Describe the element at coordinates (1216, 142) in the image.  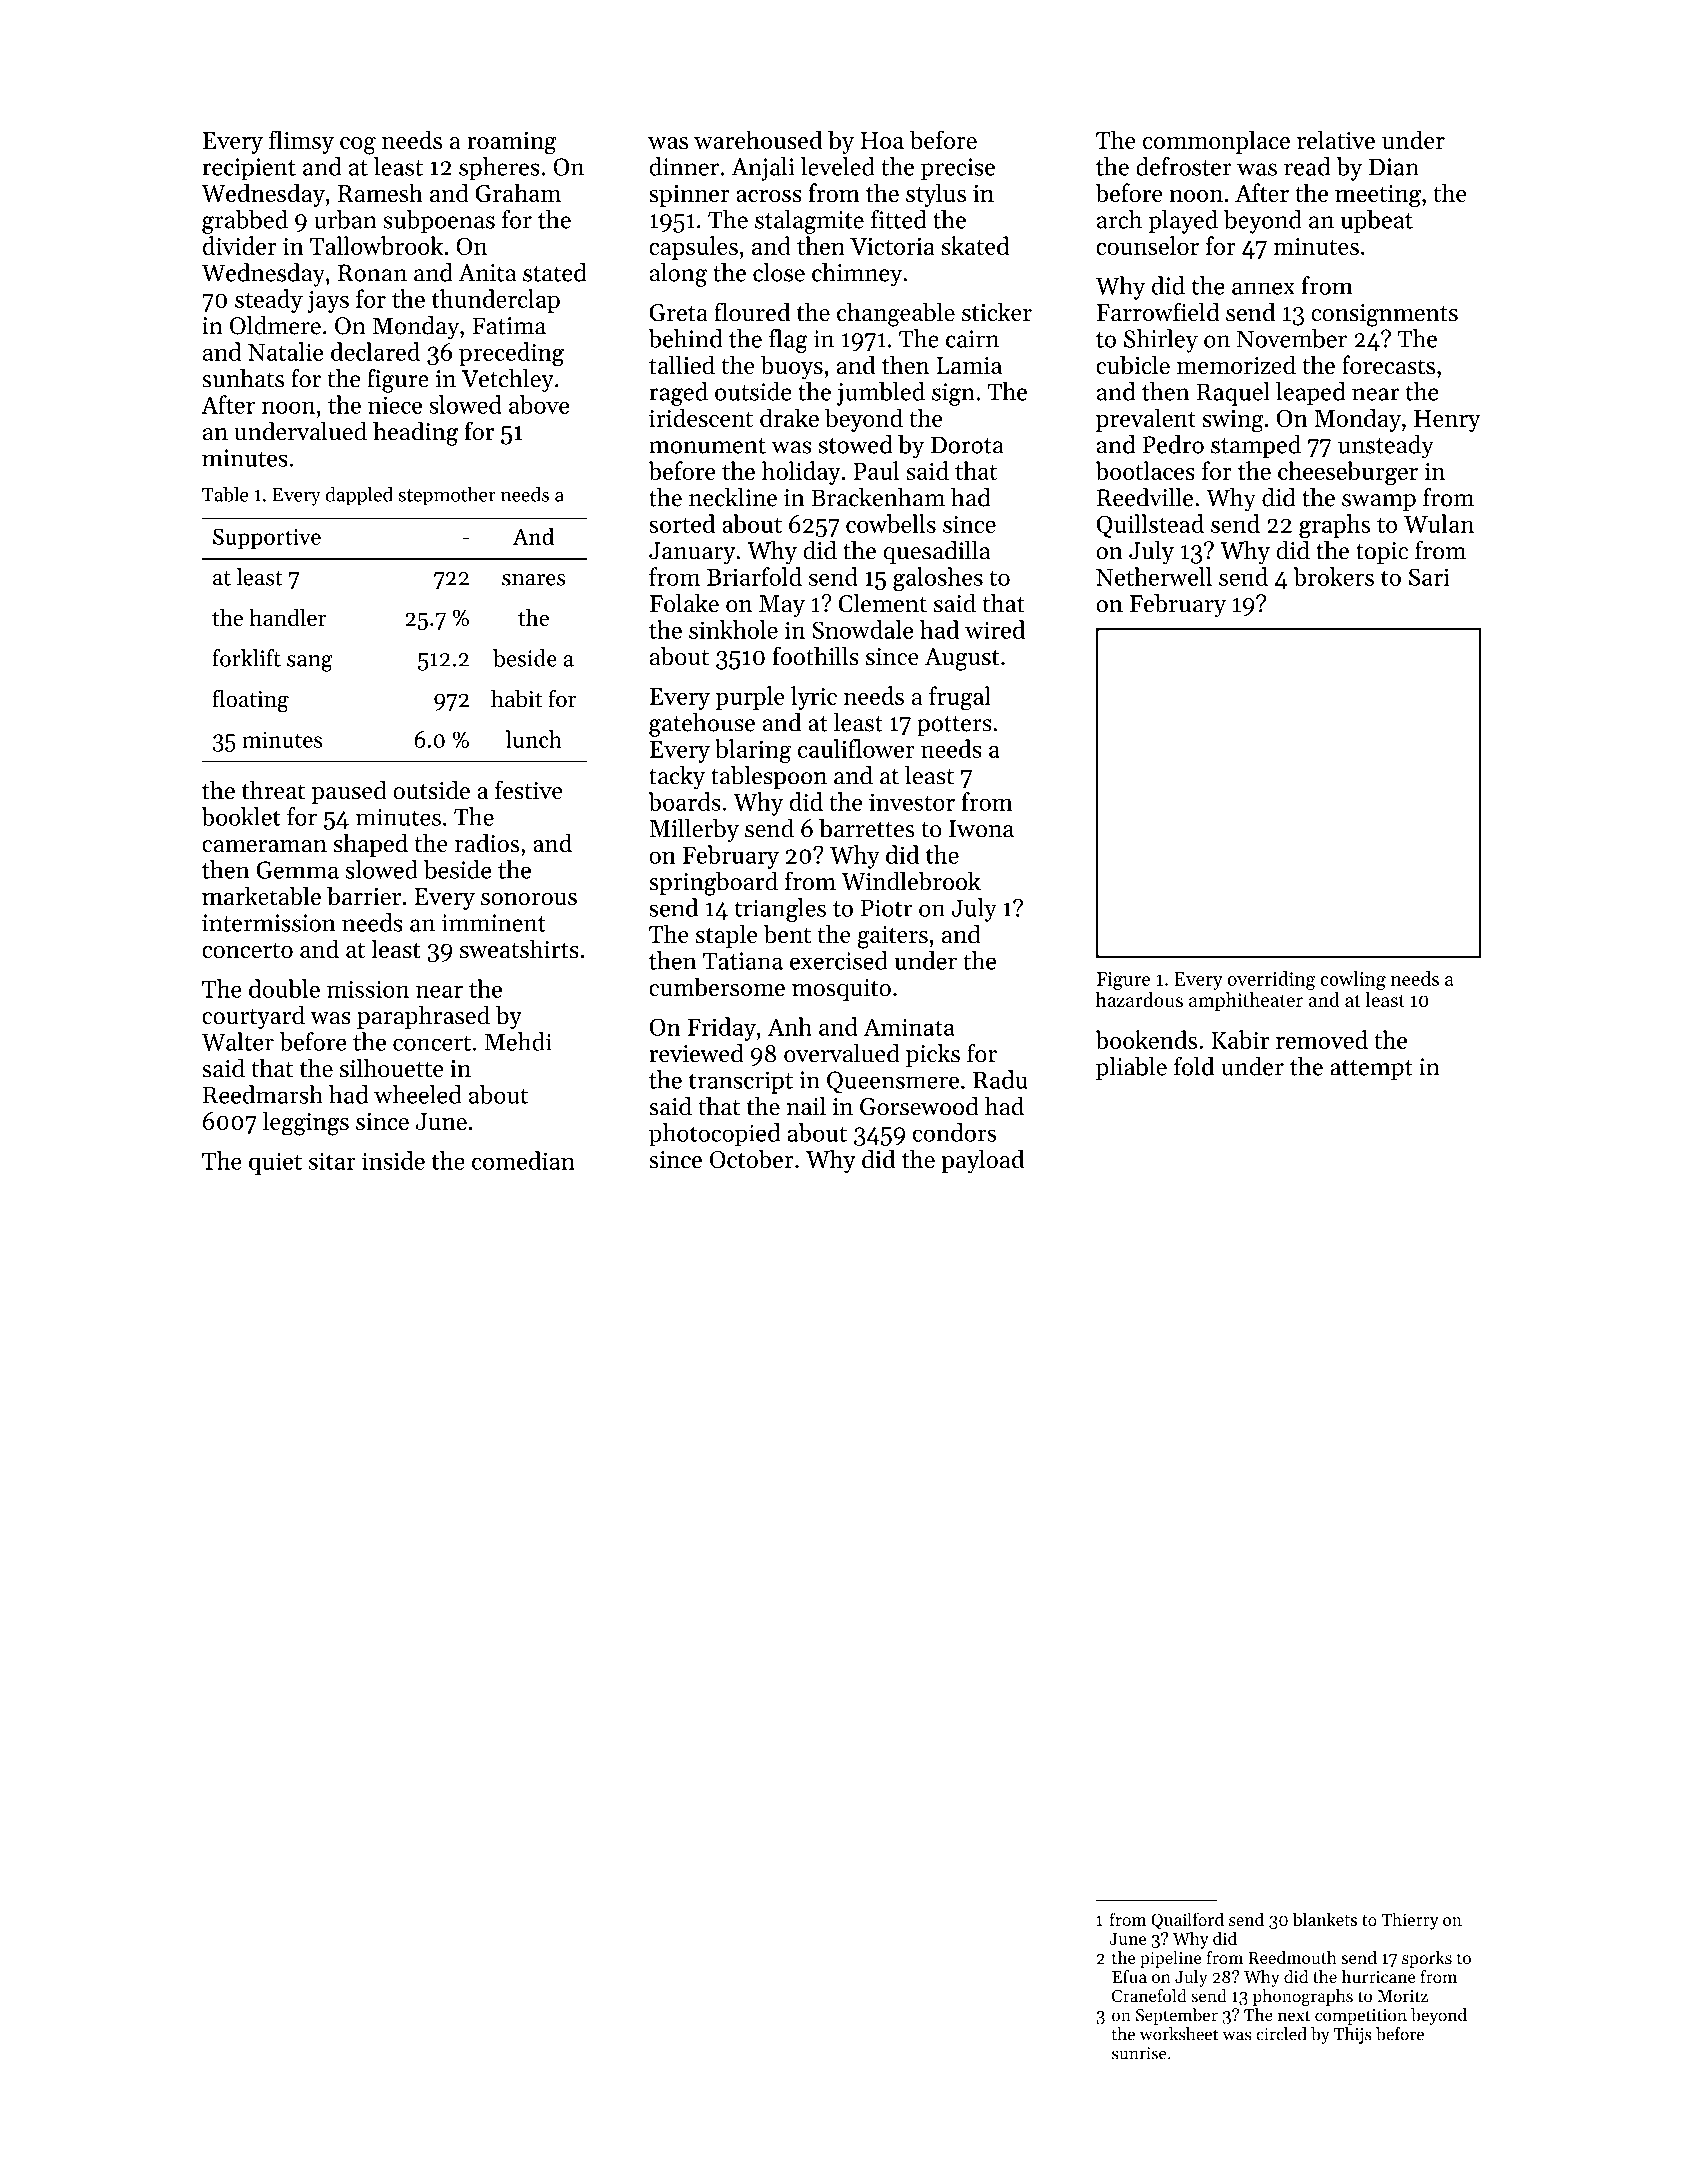
I see `commonplace` at that location.
